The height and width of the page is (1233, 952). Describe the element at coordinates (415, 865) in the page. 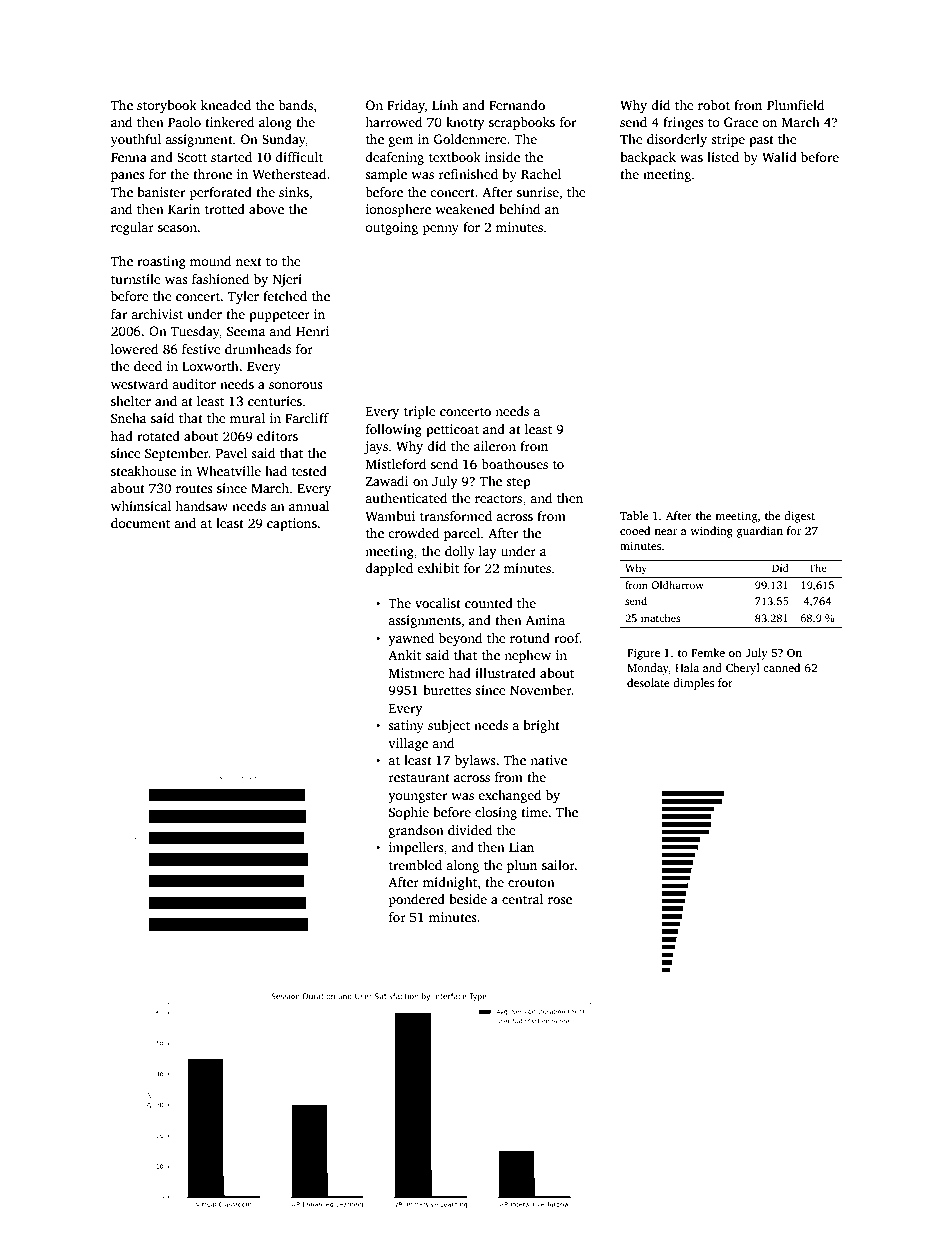

I see `trembled` at that location.
